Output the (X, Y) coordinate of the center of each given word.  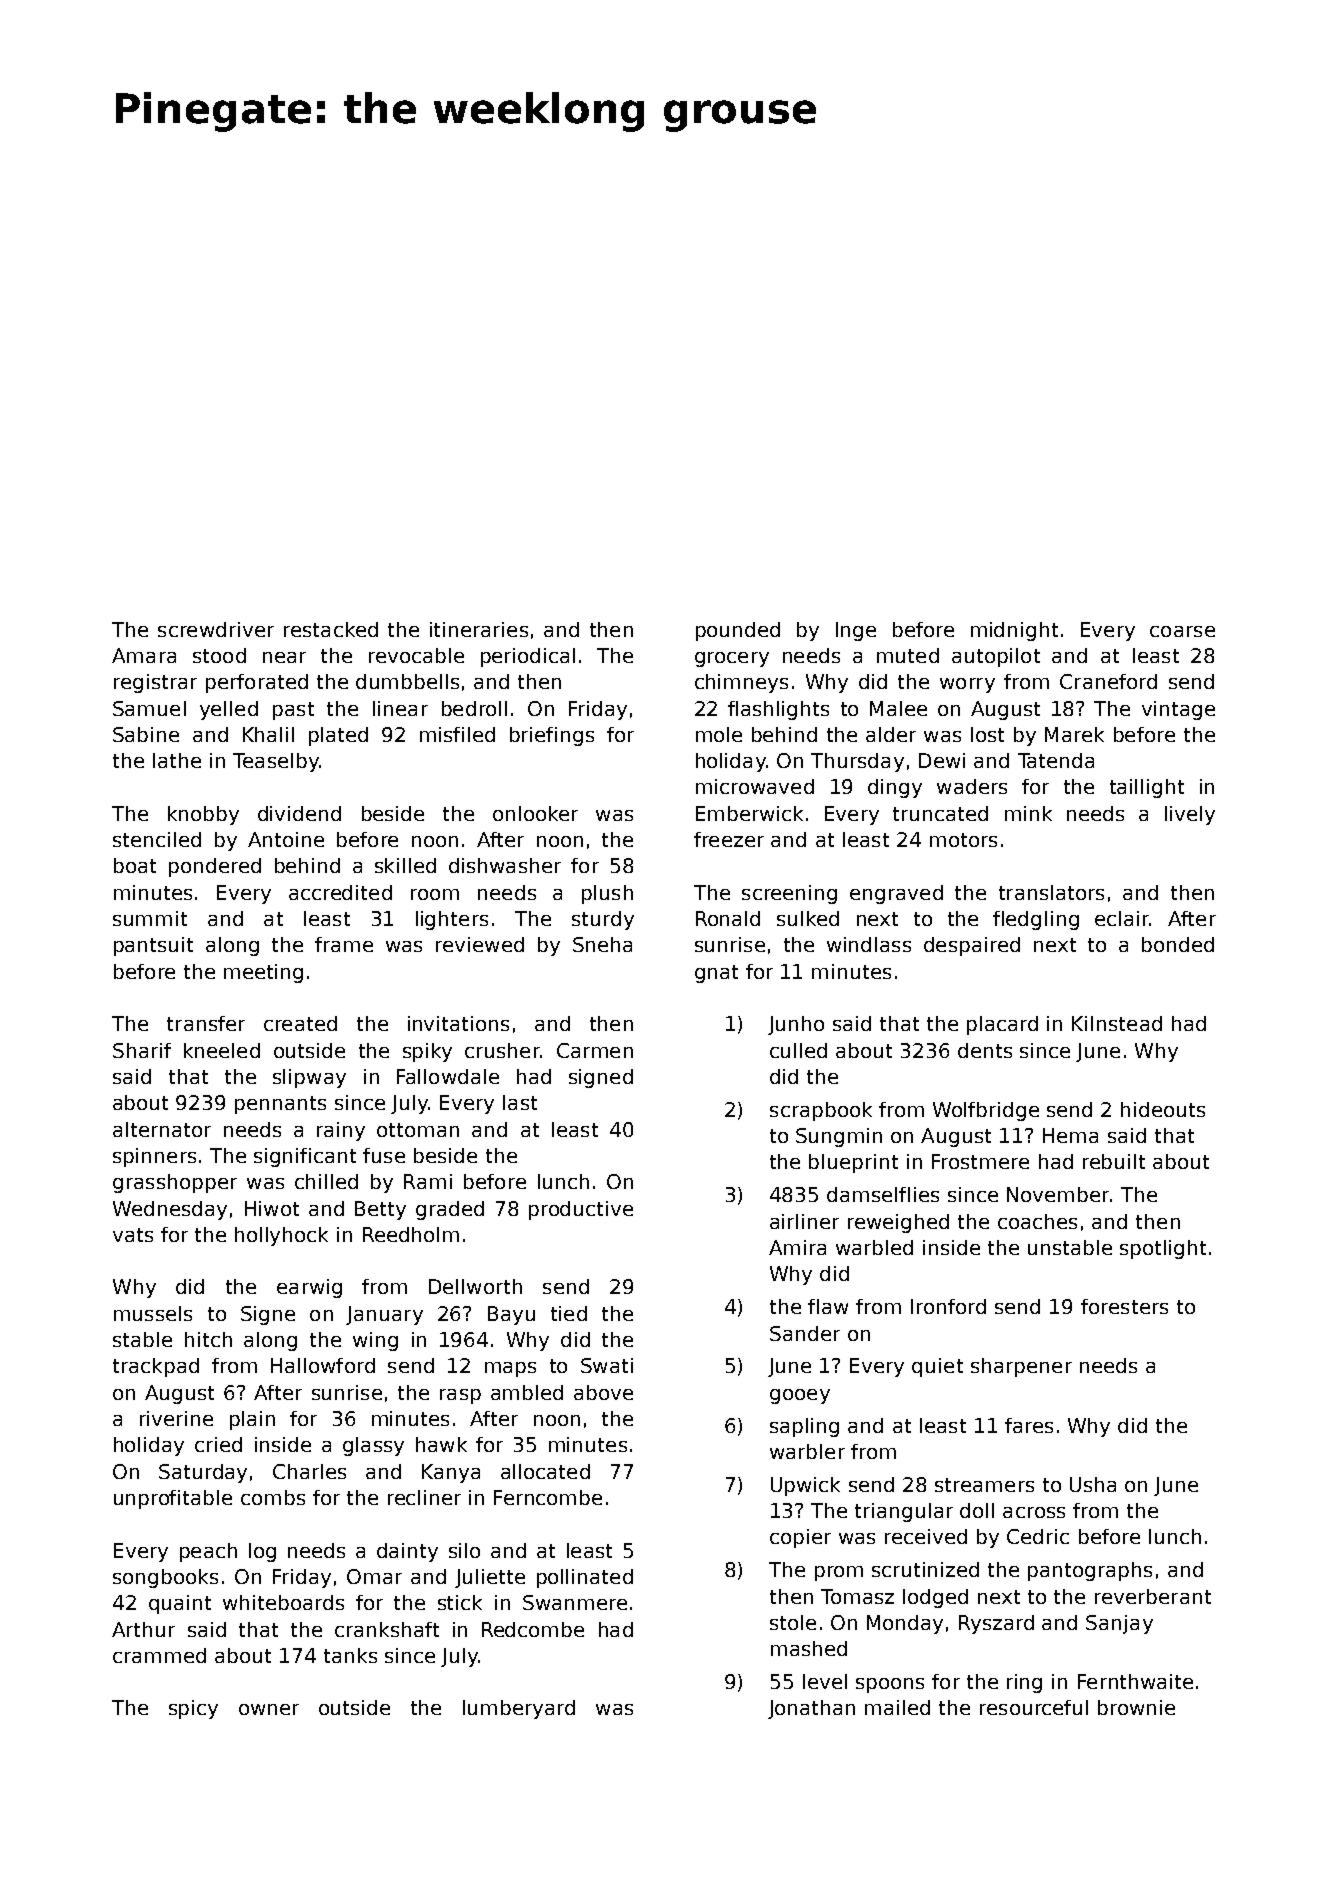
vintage (1178, 710)
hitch (208, 1339)
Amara (144, 655)
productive (581, 1210)
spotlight (1163, 1249)
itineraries (479, 629)
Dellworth (475, 1286)
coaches (1037, 1221)
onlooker (535, 813)
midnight (1014, 631)
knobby (203, 815)
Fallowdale (448, 1076)
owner (269, 1709)
